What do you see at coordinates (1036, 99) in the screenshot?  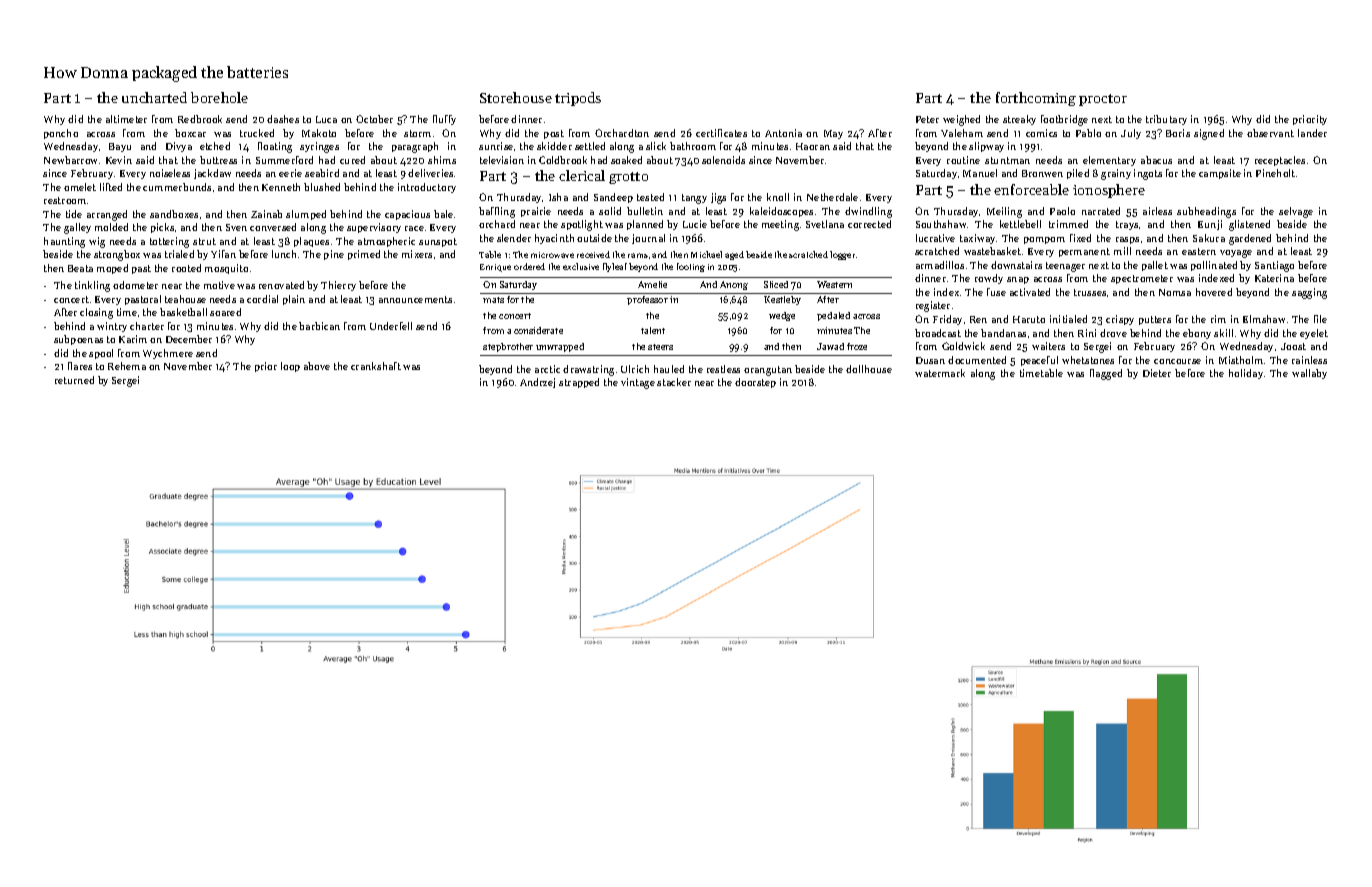 I see `forthcoming` at bounding box center [1036, 99].
